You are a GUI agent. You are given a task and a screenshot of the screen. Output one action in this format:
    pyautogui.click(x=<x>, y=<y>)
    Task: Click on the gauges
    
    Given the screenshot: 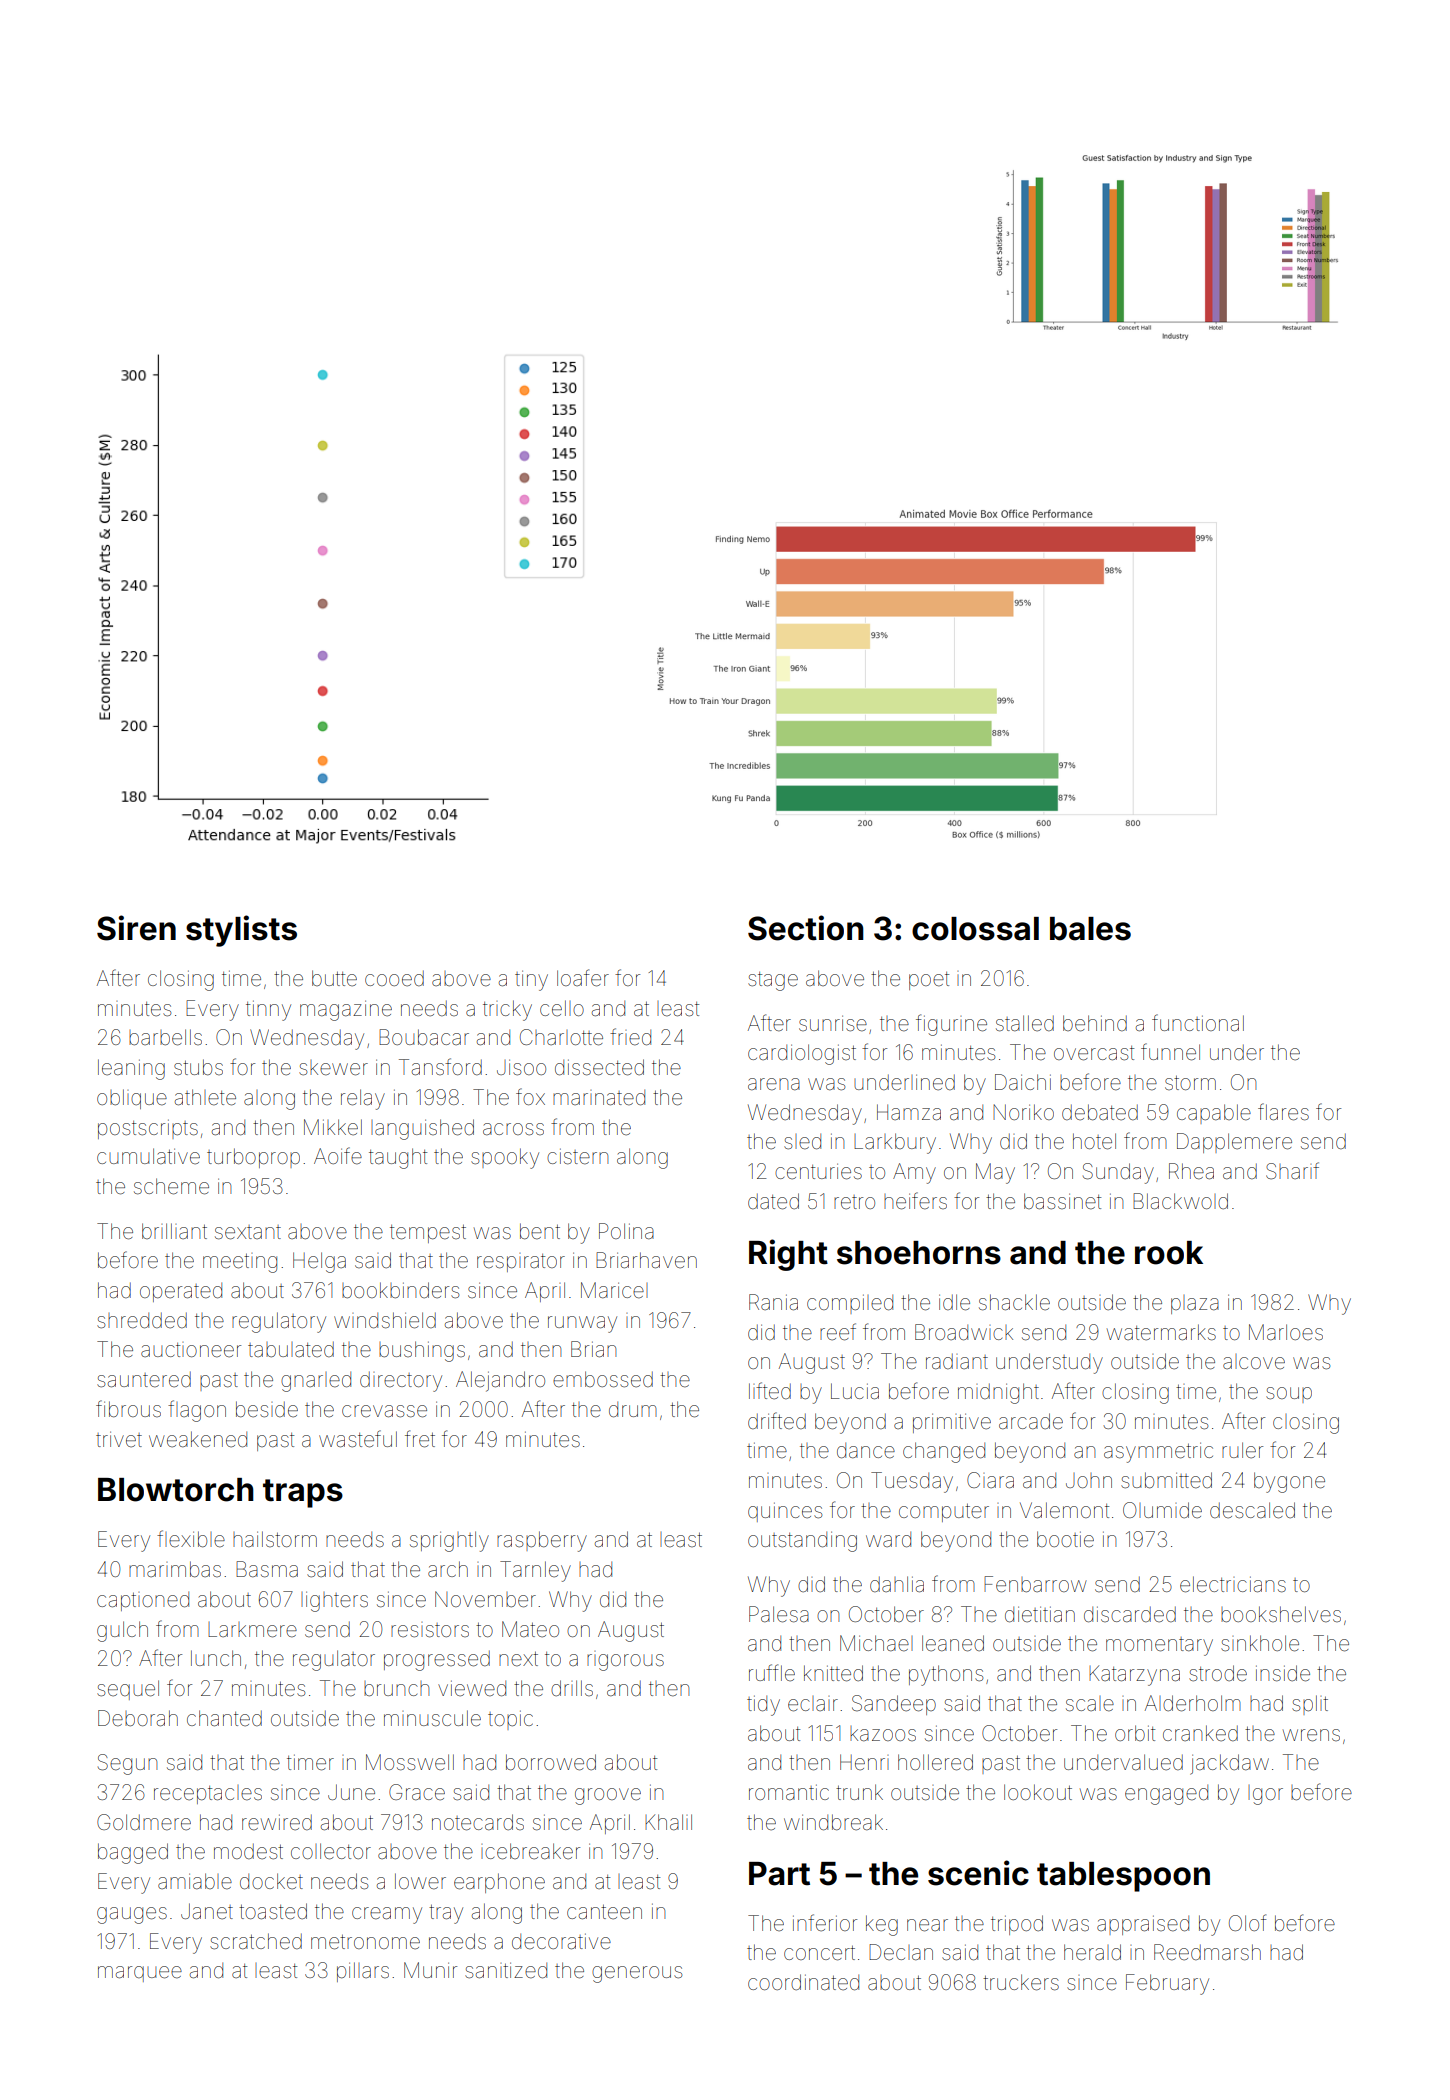 What is the action you would take?
    pyautogui.click(x=132, y=1915)
